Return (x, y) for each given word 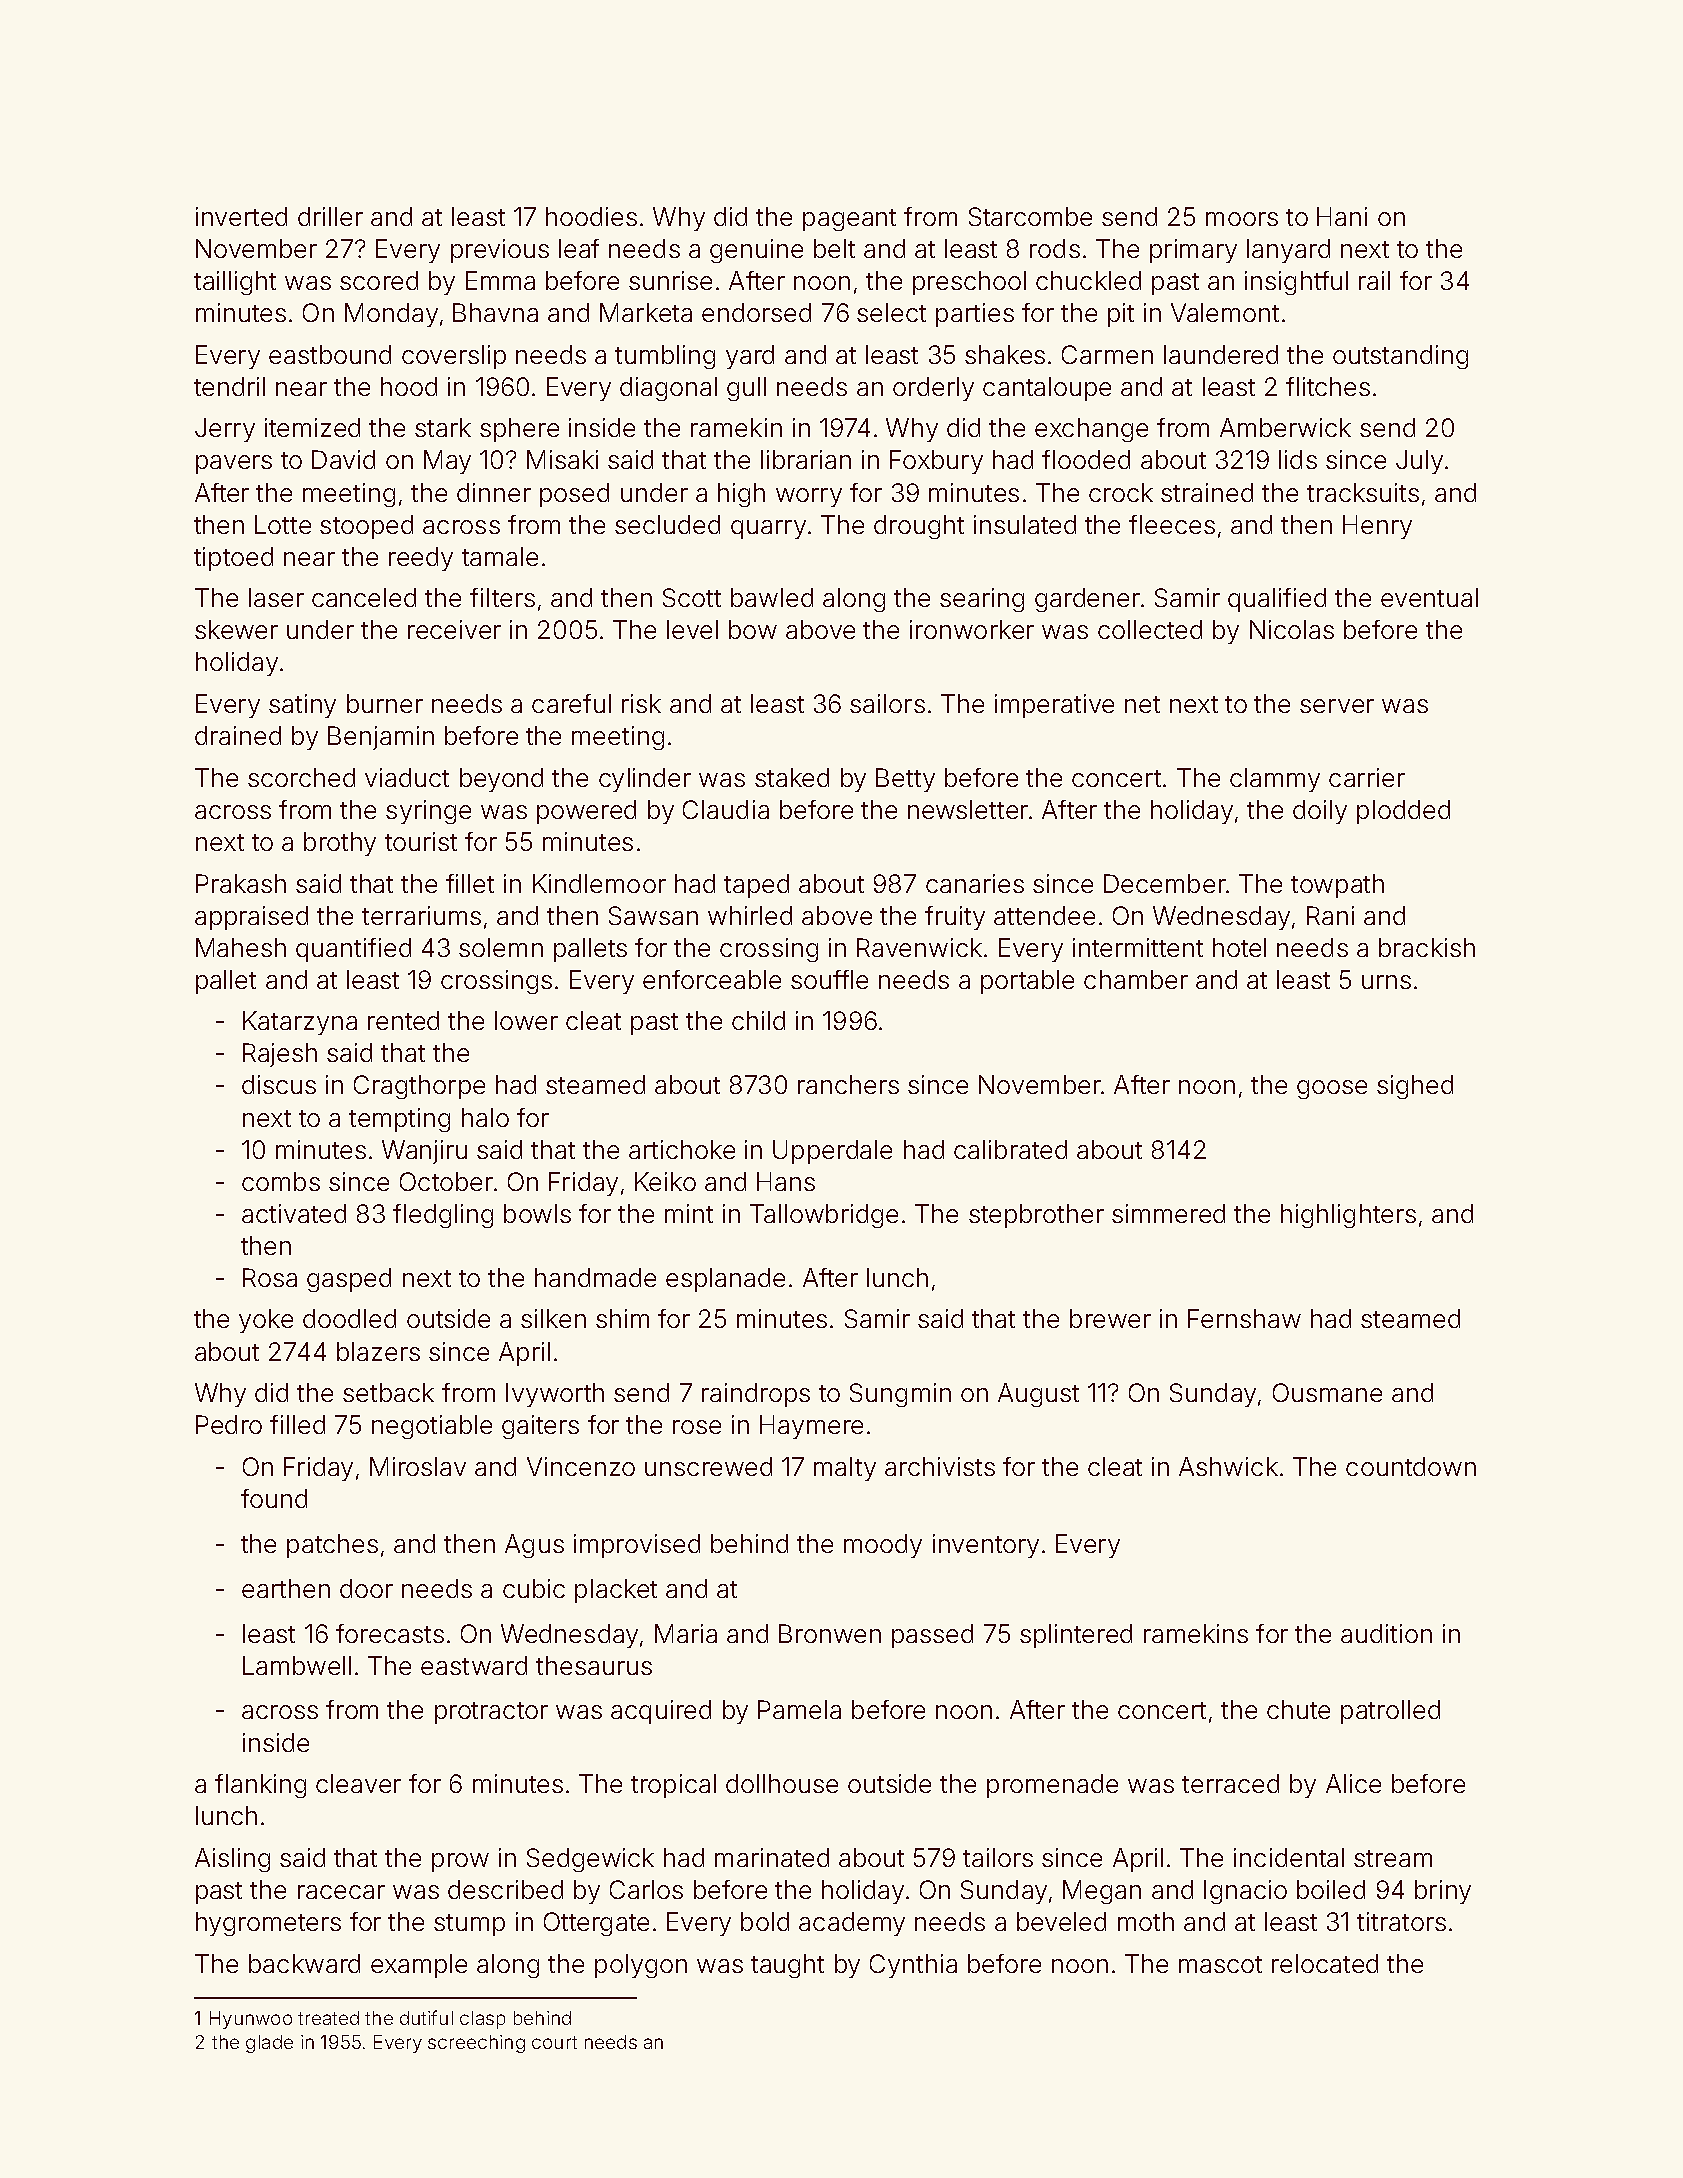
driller (330, 216)
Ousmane (1327, 1392)
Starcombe (1030, 216)
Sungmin (900, 1395)
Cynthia (913, 1966)
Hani (1342, 216)
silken (553, 1318)
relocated (1325, 1963)
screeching (476, 2044)
